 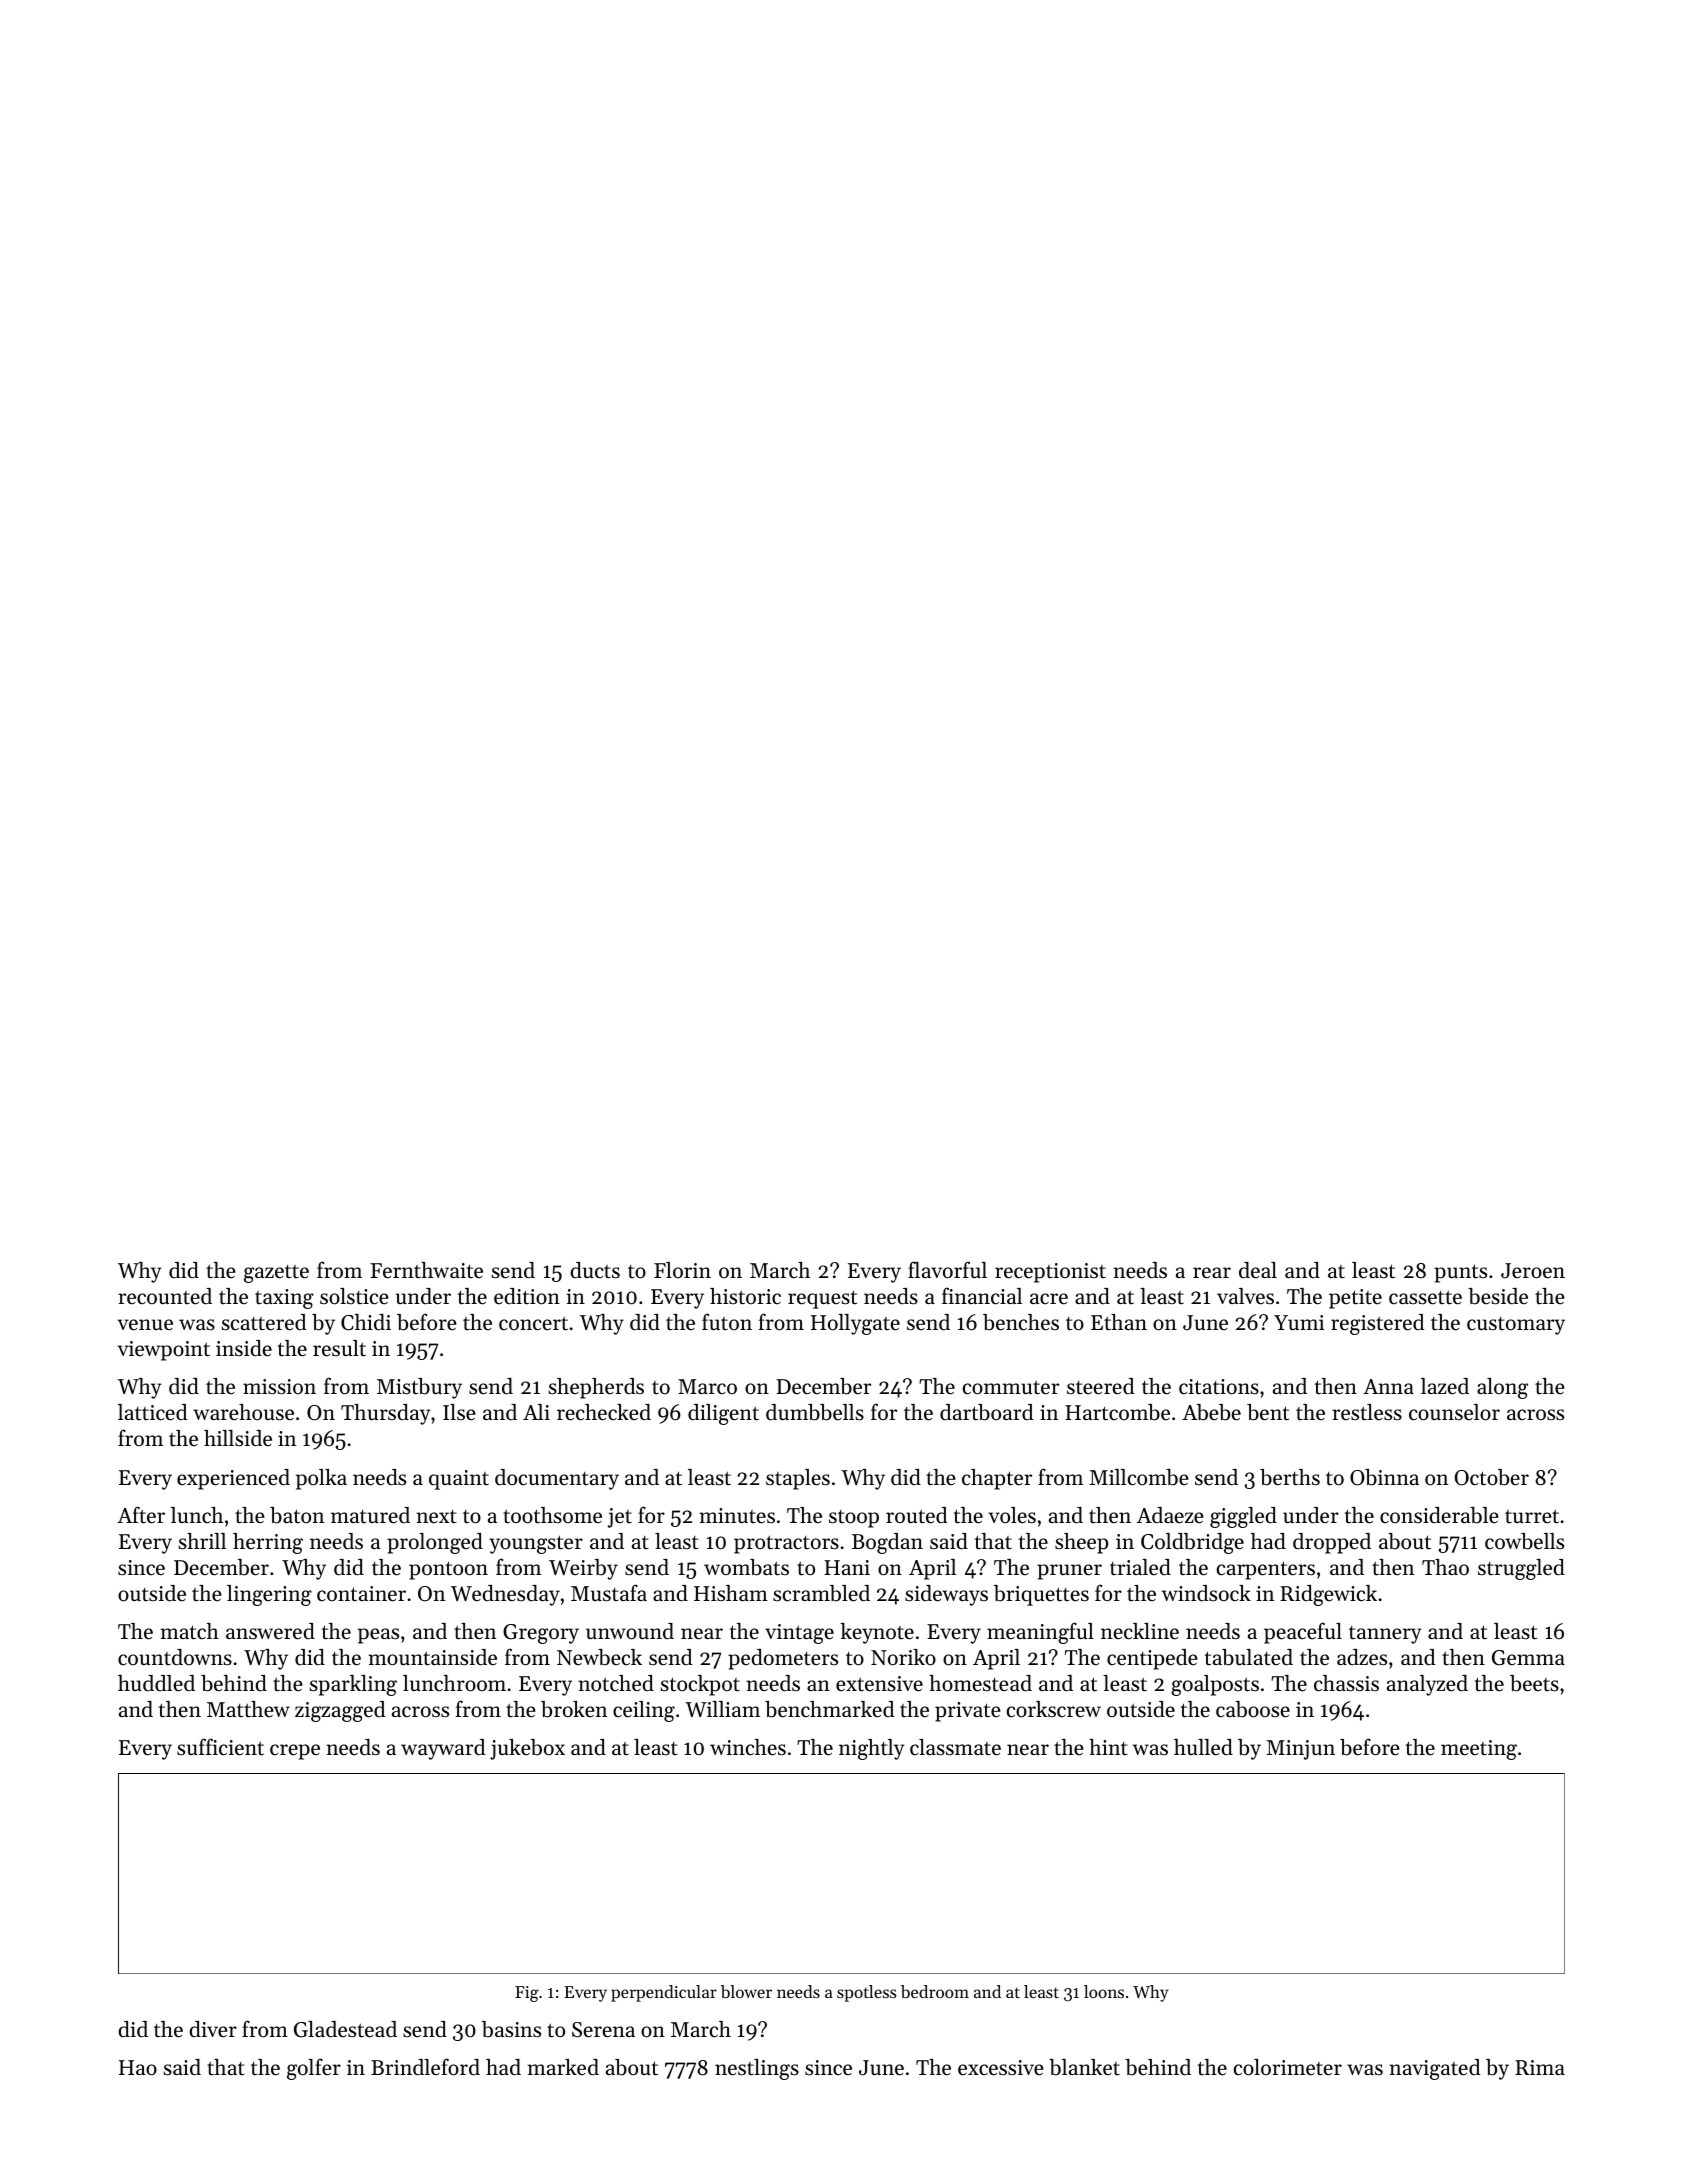 I want to click on nestlings, so click(x=757, y=2069).
